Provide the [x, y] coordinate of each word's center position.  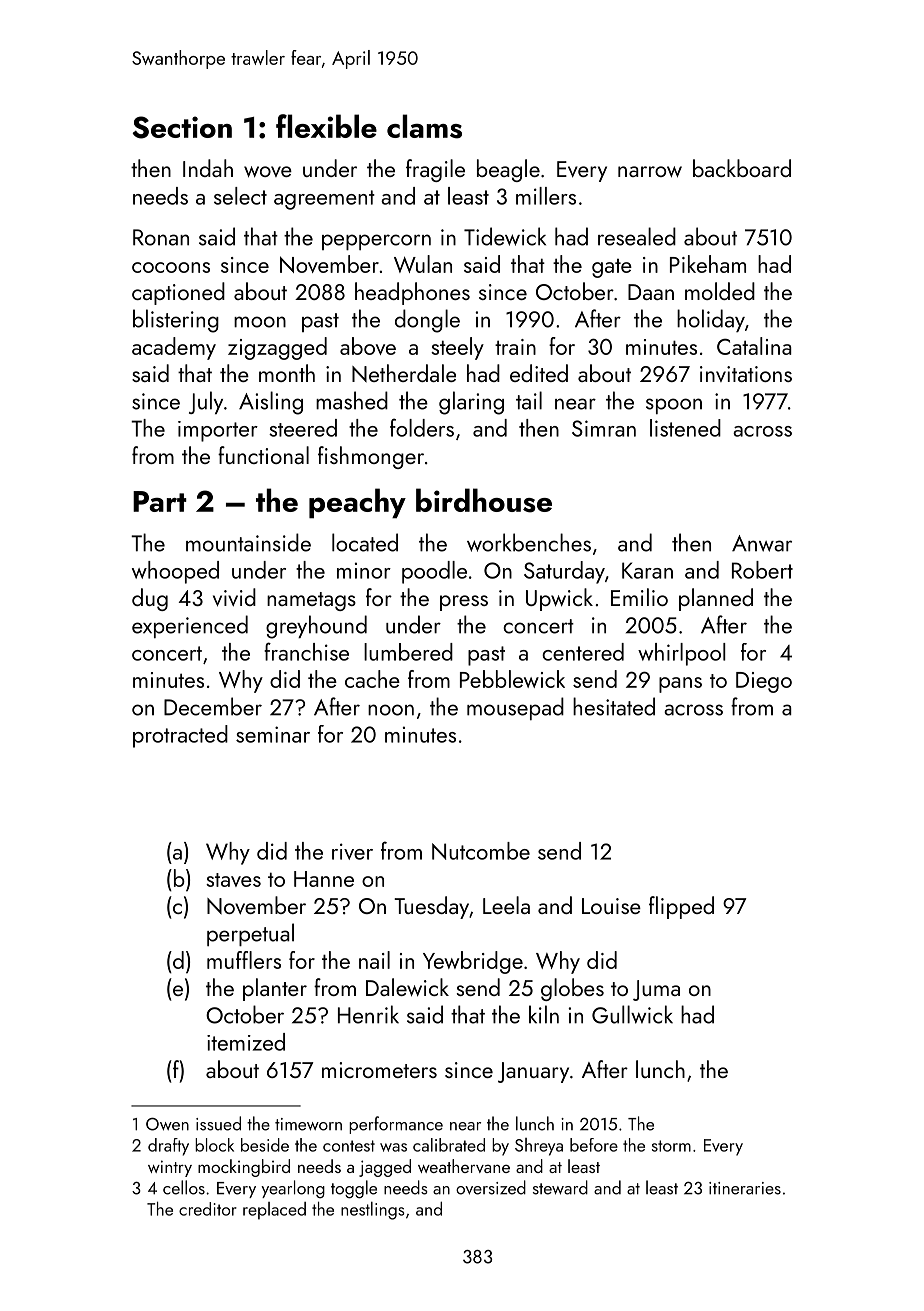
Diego [764, 682]
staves [233, 880]
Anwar [762, 543]
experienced [190, 626]
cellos [184, 1187]
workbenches [529, 542]
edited [539, 373]
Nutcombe [481, 851]
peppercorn [376, 242]
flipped [681, 907]
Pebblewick [512, 679]
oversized [491, 1187]
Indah [208, 168]
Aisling [271, 403]
